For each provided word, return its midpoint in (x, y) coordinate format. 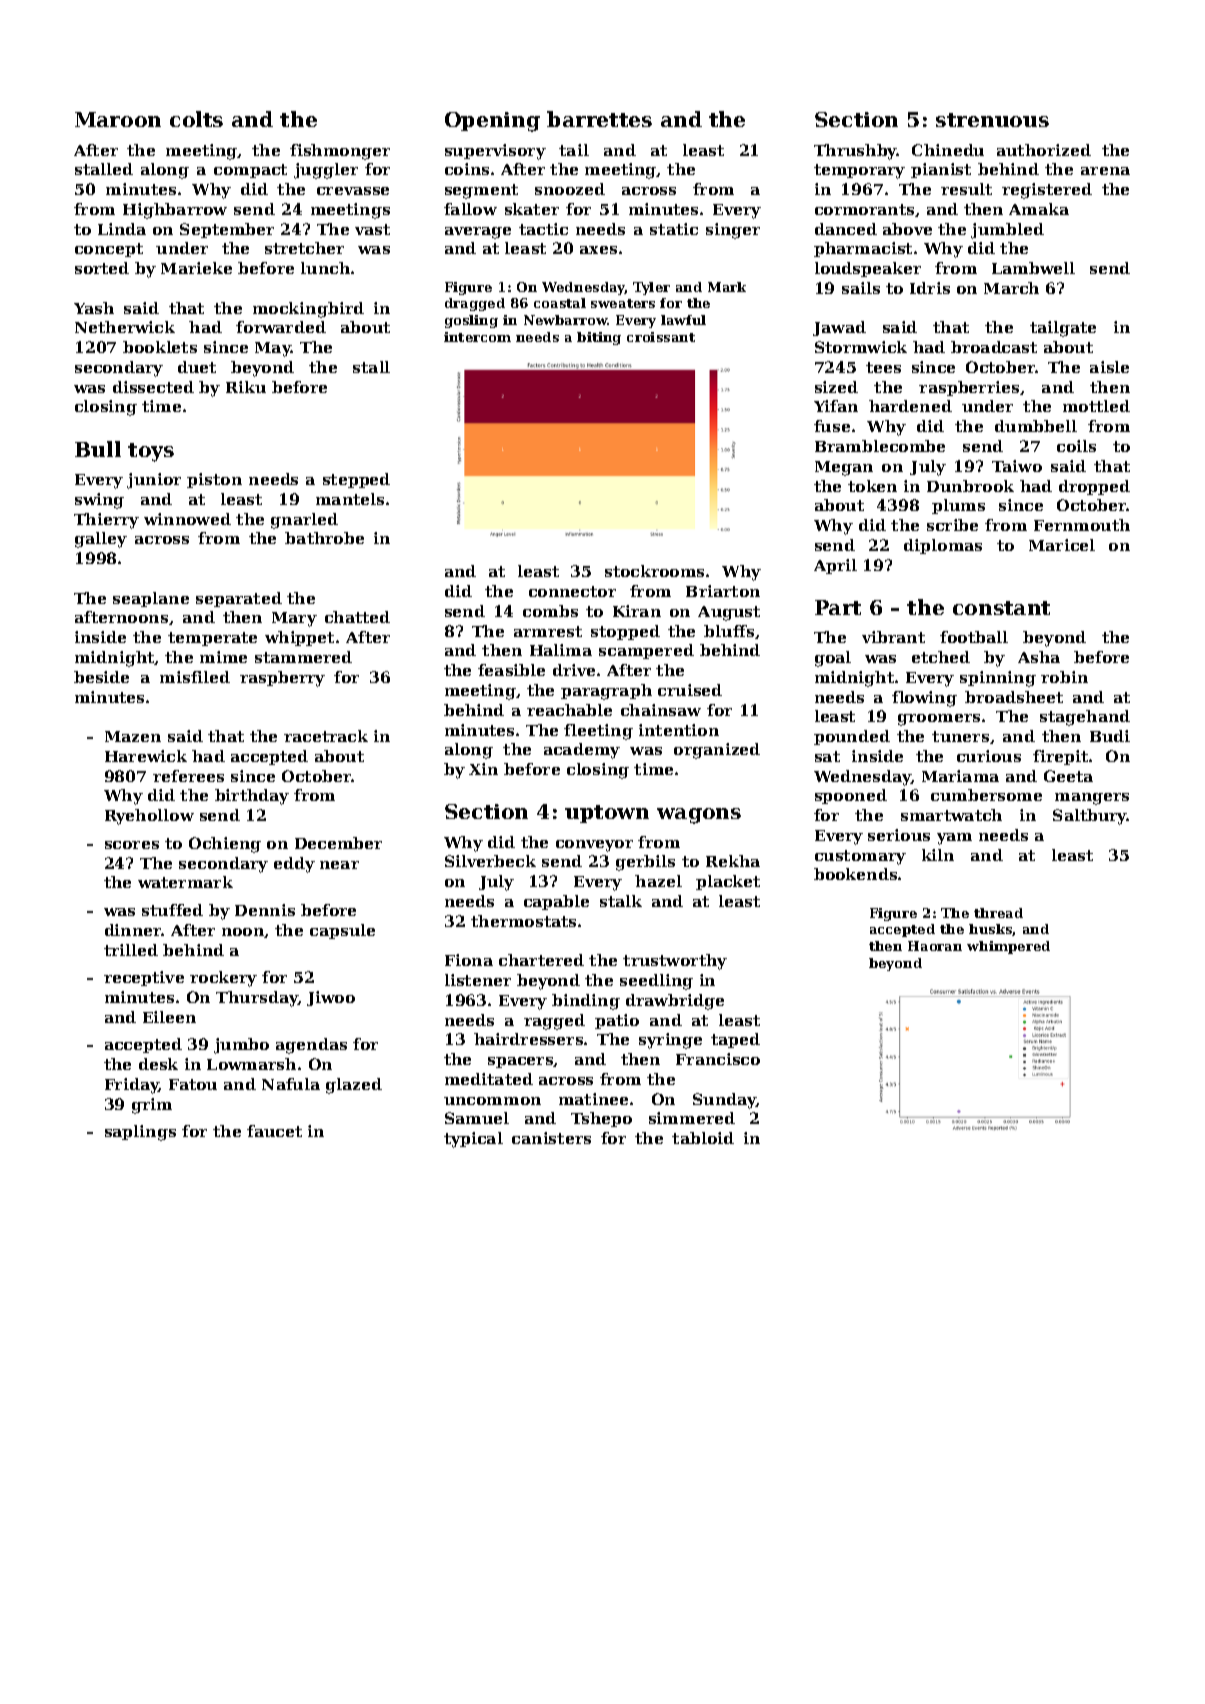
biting (599, 338)
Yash (94, 308)
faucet (274, 1131)
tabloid (703, 1138)
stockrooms (654, 571)
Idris (930, 288)
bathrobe (324, 538)
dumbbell (1036, 426)
